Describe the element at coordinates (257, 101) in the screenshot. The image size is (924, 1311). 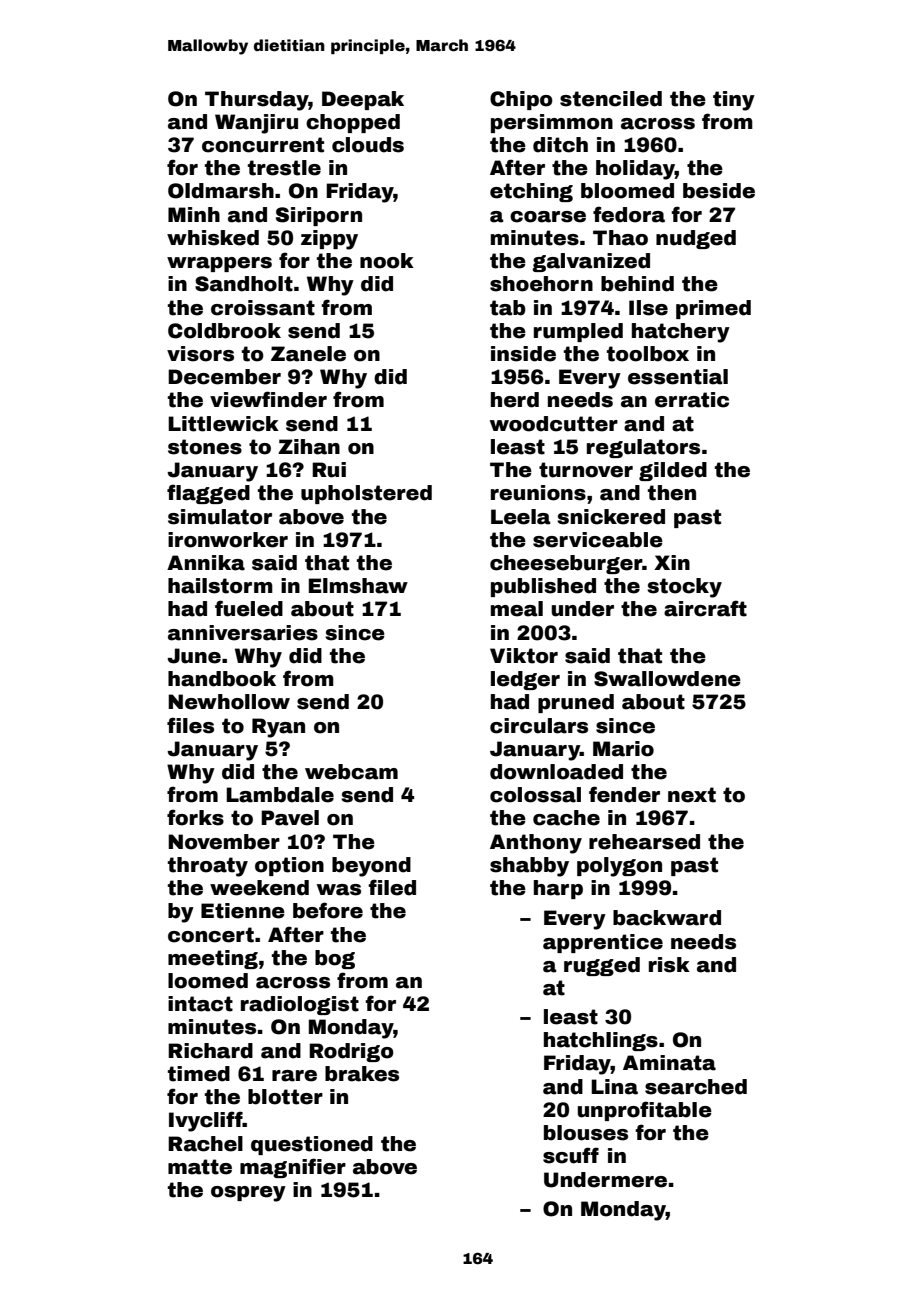
I see `Thursday` at that location.
